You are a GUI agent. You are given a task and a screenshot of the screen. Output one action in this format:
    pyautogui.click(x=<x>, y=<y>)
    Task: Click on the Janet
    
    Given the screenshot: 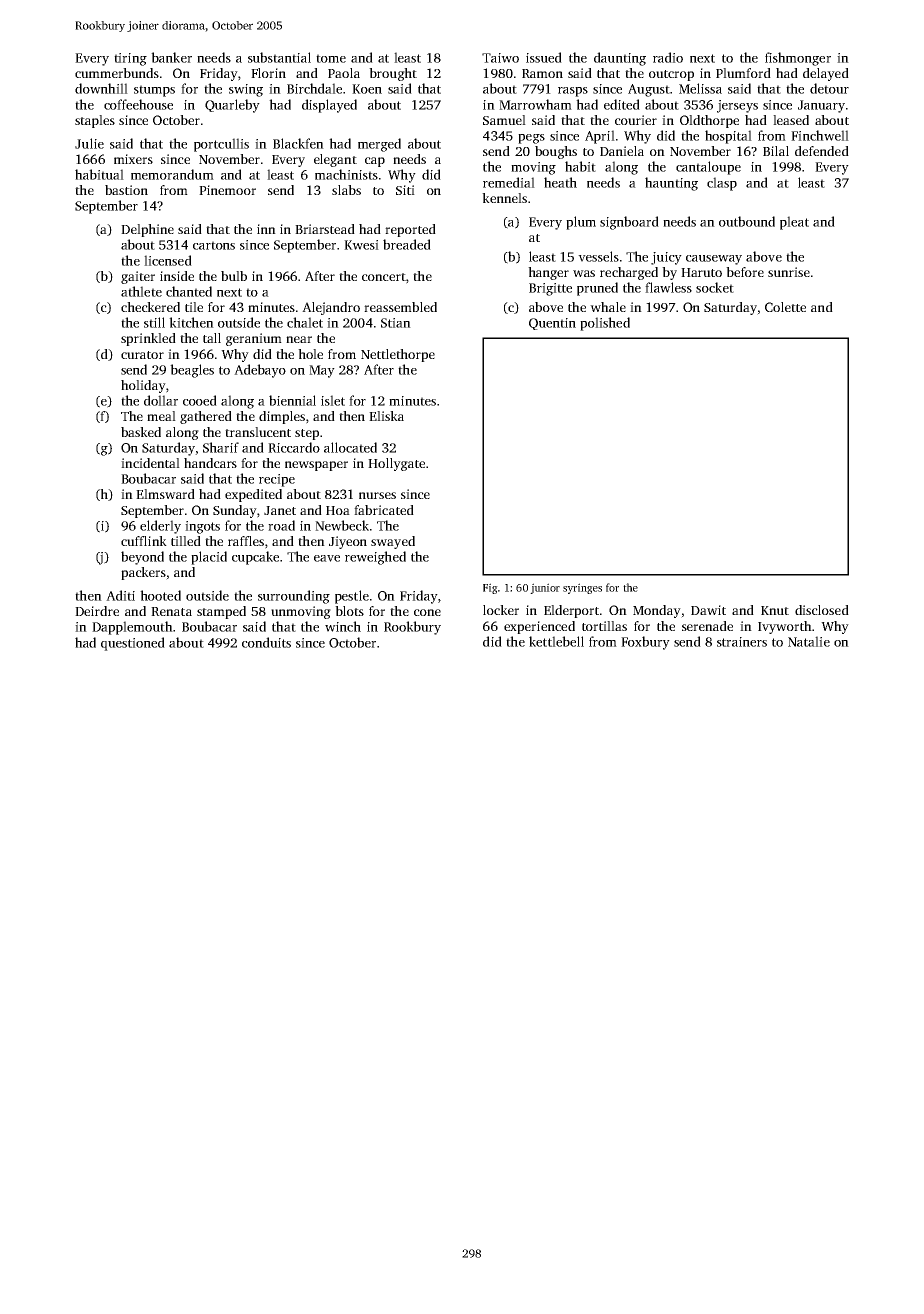 What is the action you would take?
    pyautogui.click(x=280, y=510)
